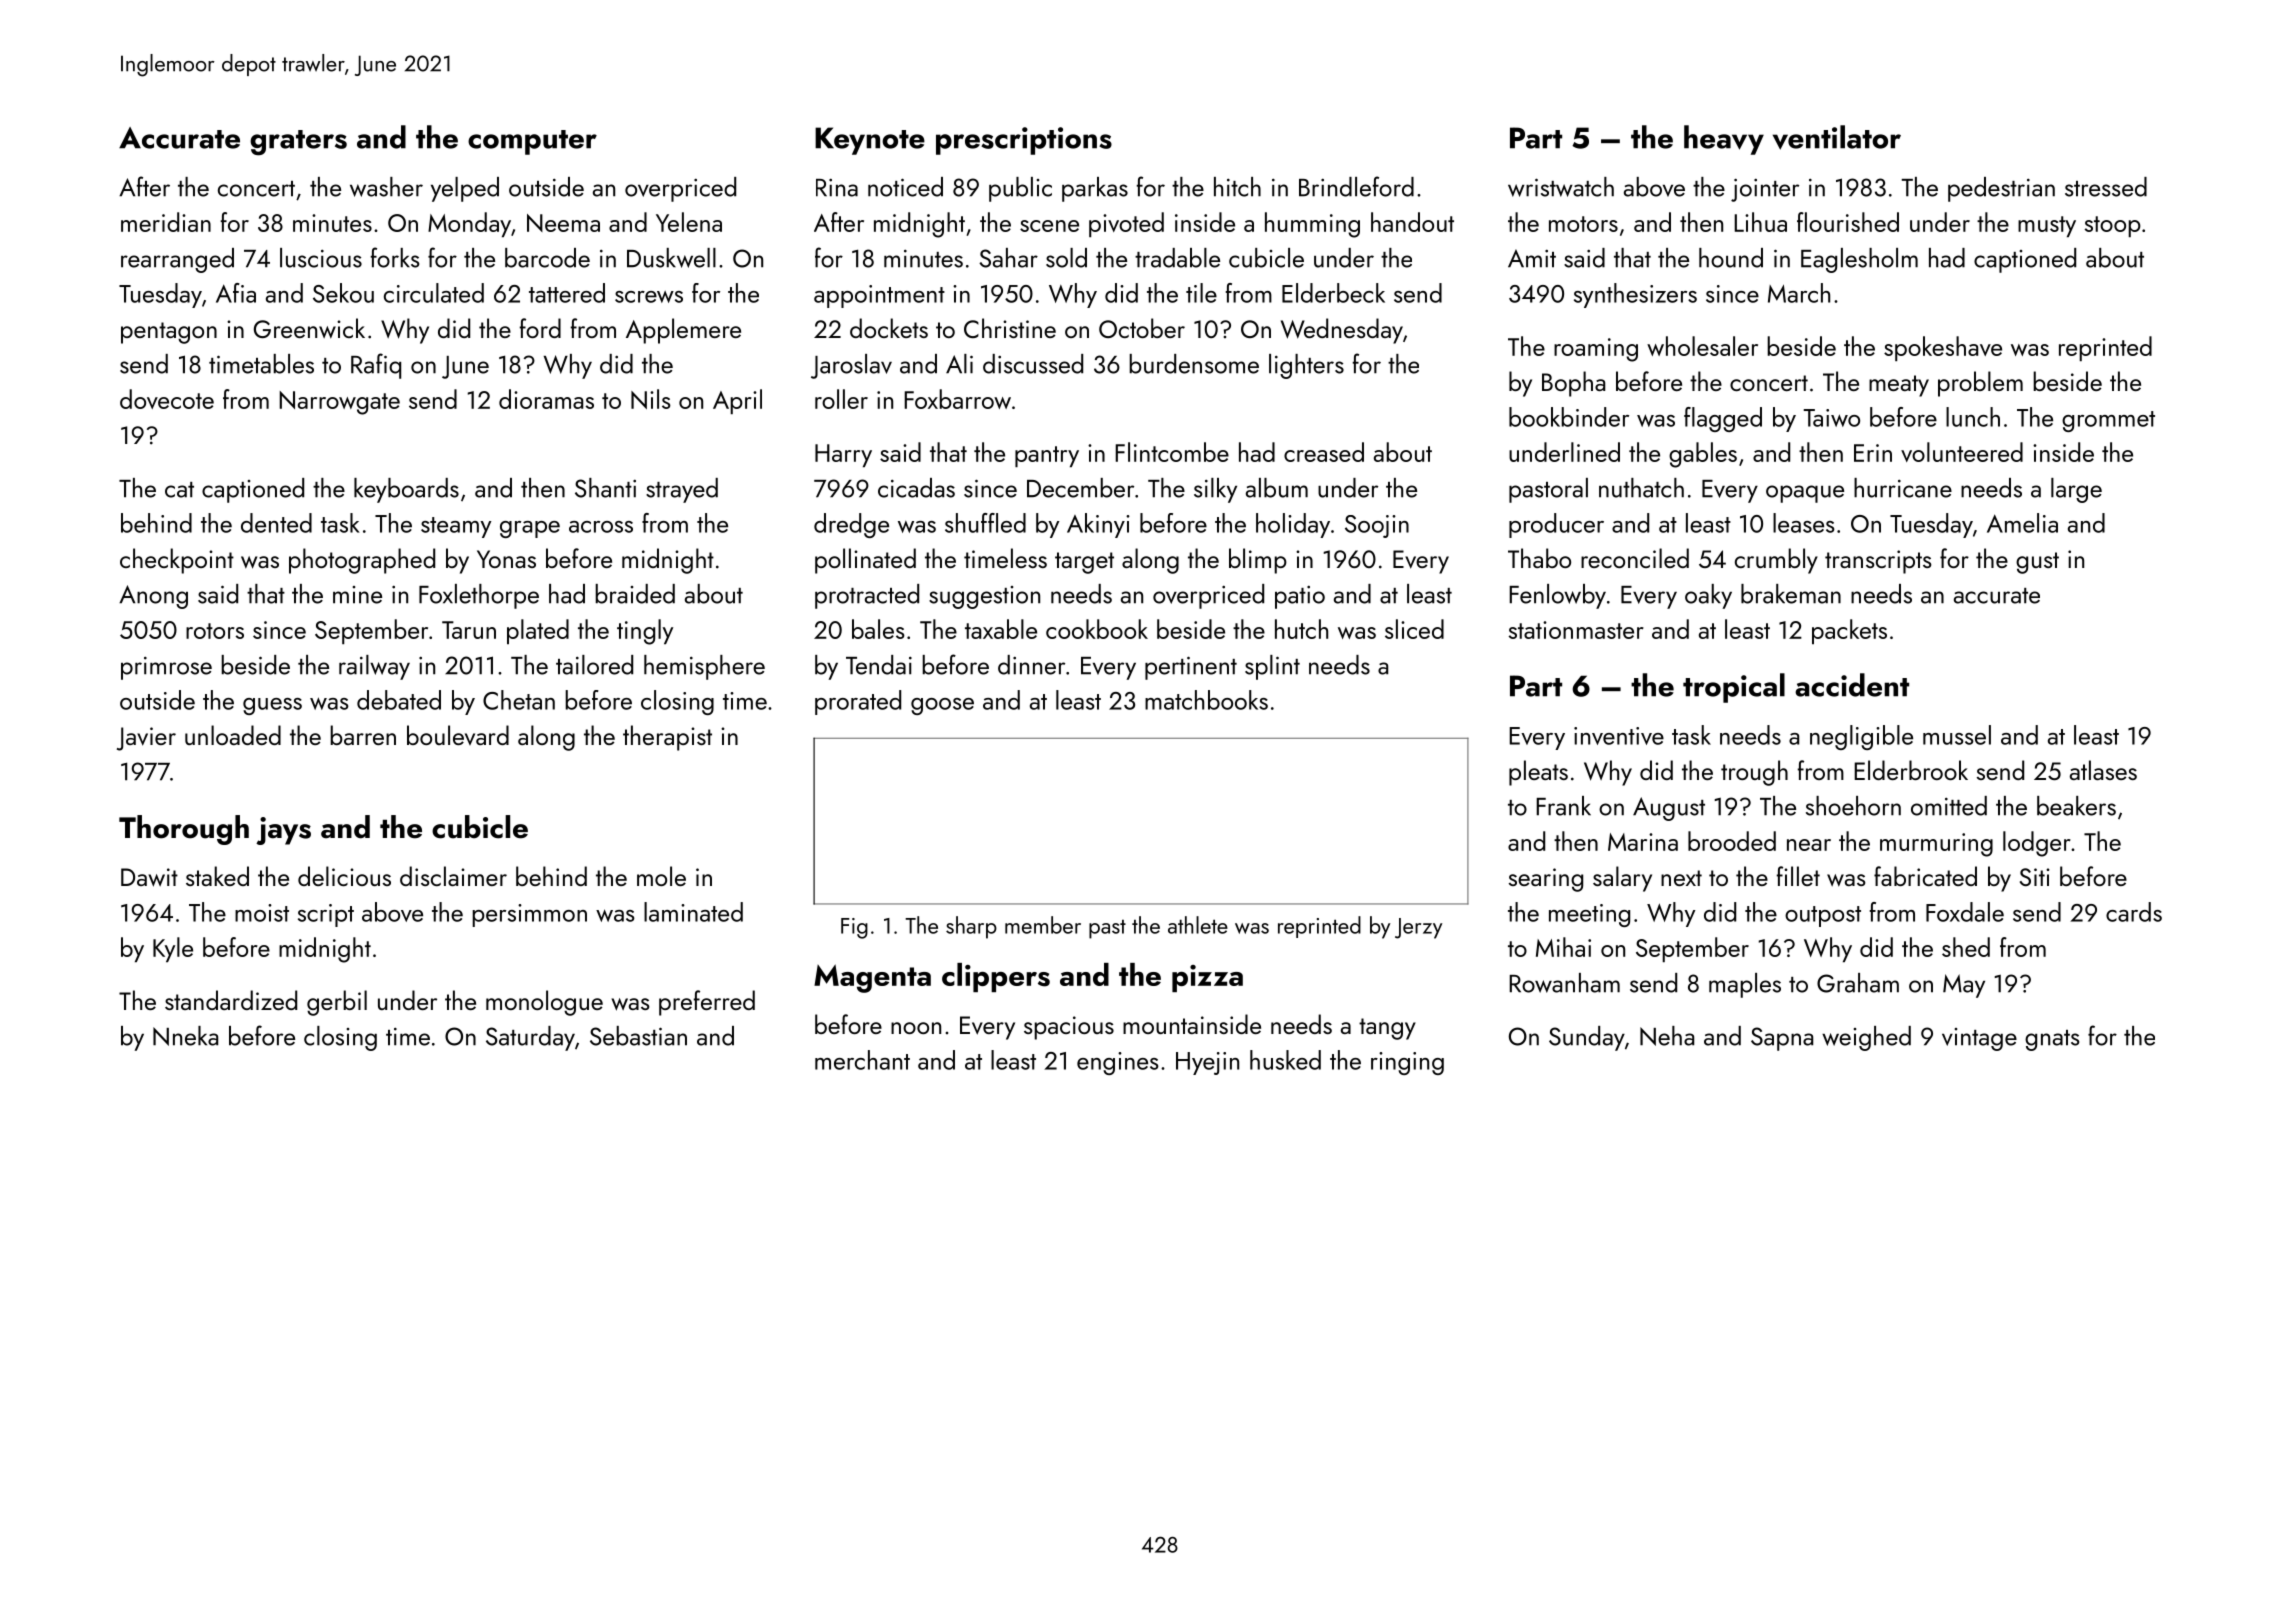 Image resolution: width=2282 pixels, height=1614 pixels. Describe the element at coordinates (146, 739) in the document. I see `Javier` at that location.
